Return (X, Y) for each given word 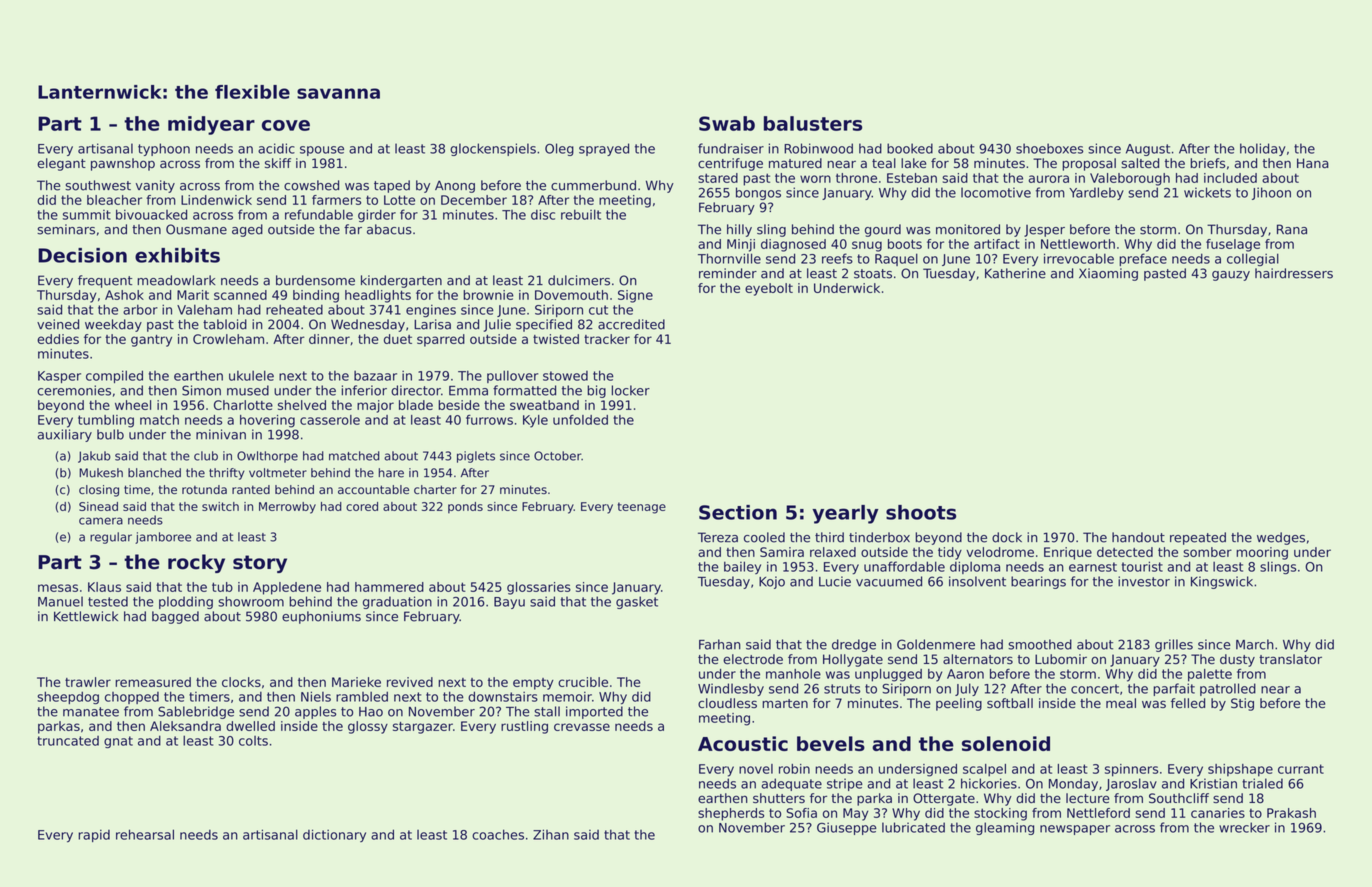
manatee (91, 712)
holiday (1263, 149)
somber (1207, 552)
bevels (831, 743)
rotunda (204, 489)
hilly (739, 230)
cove (286, 125)
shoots (921, 512)
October (557, 456)
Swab (727, 123)
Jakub (94, 457)
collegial (1253, 259)
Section (738, 512)
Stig (1242, 704)
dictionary (334, 835)
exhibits (177, 255)
